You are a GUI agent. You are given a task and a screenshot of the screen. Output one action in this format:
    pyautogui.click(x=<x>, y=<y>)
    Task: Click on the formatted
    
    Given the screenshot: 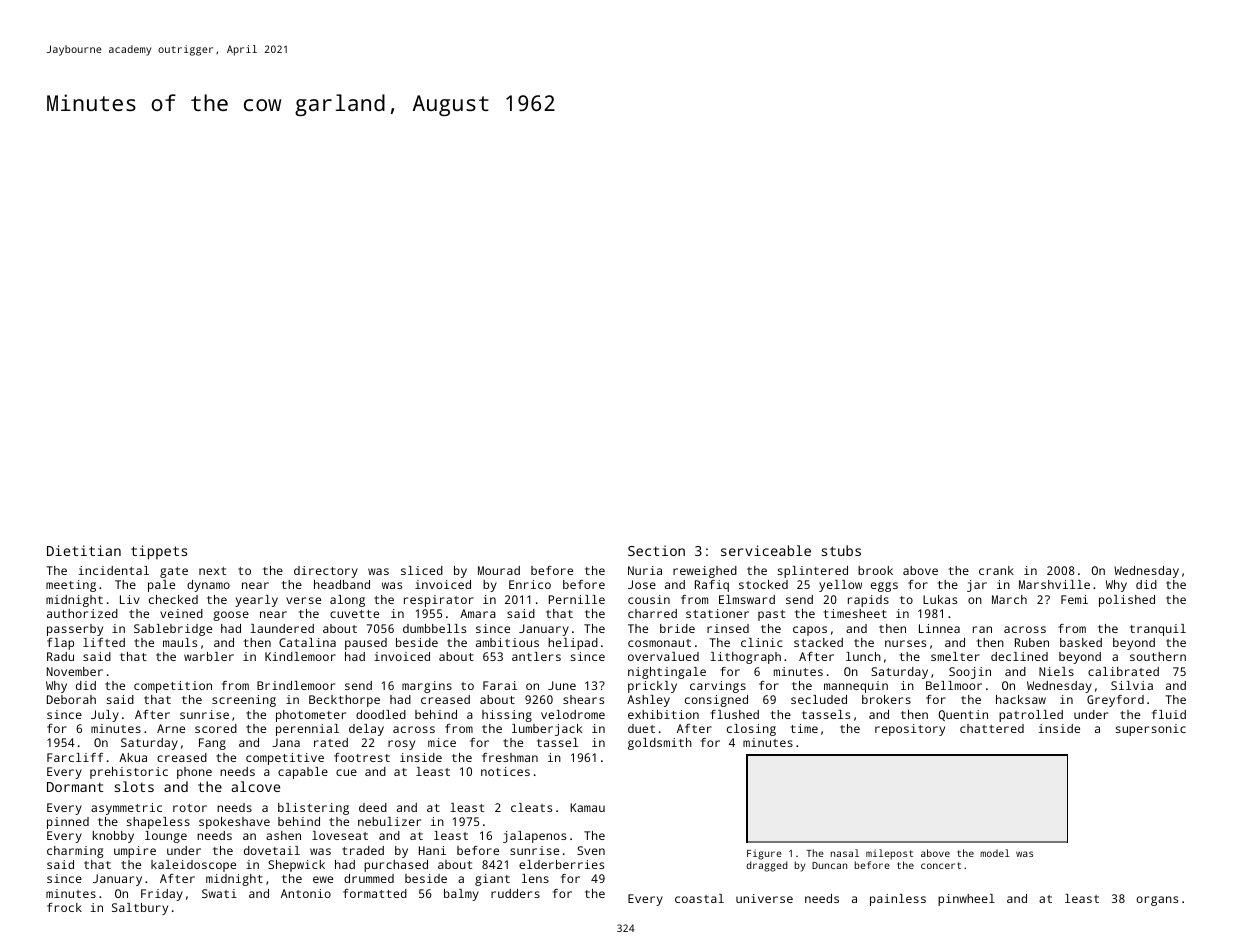 What is the action you would take?
    pyautogui.click(x=375, y=893)
